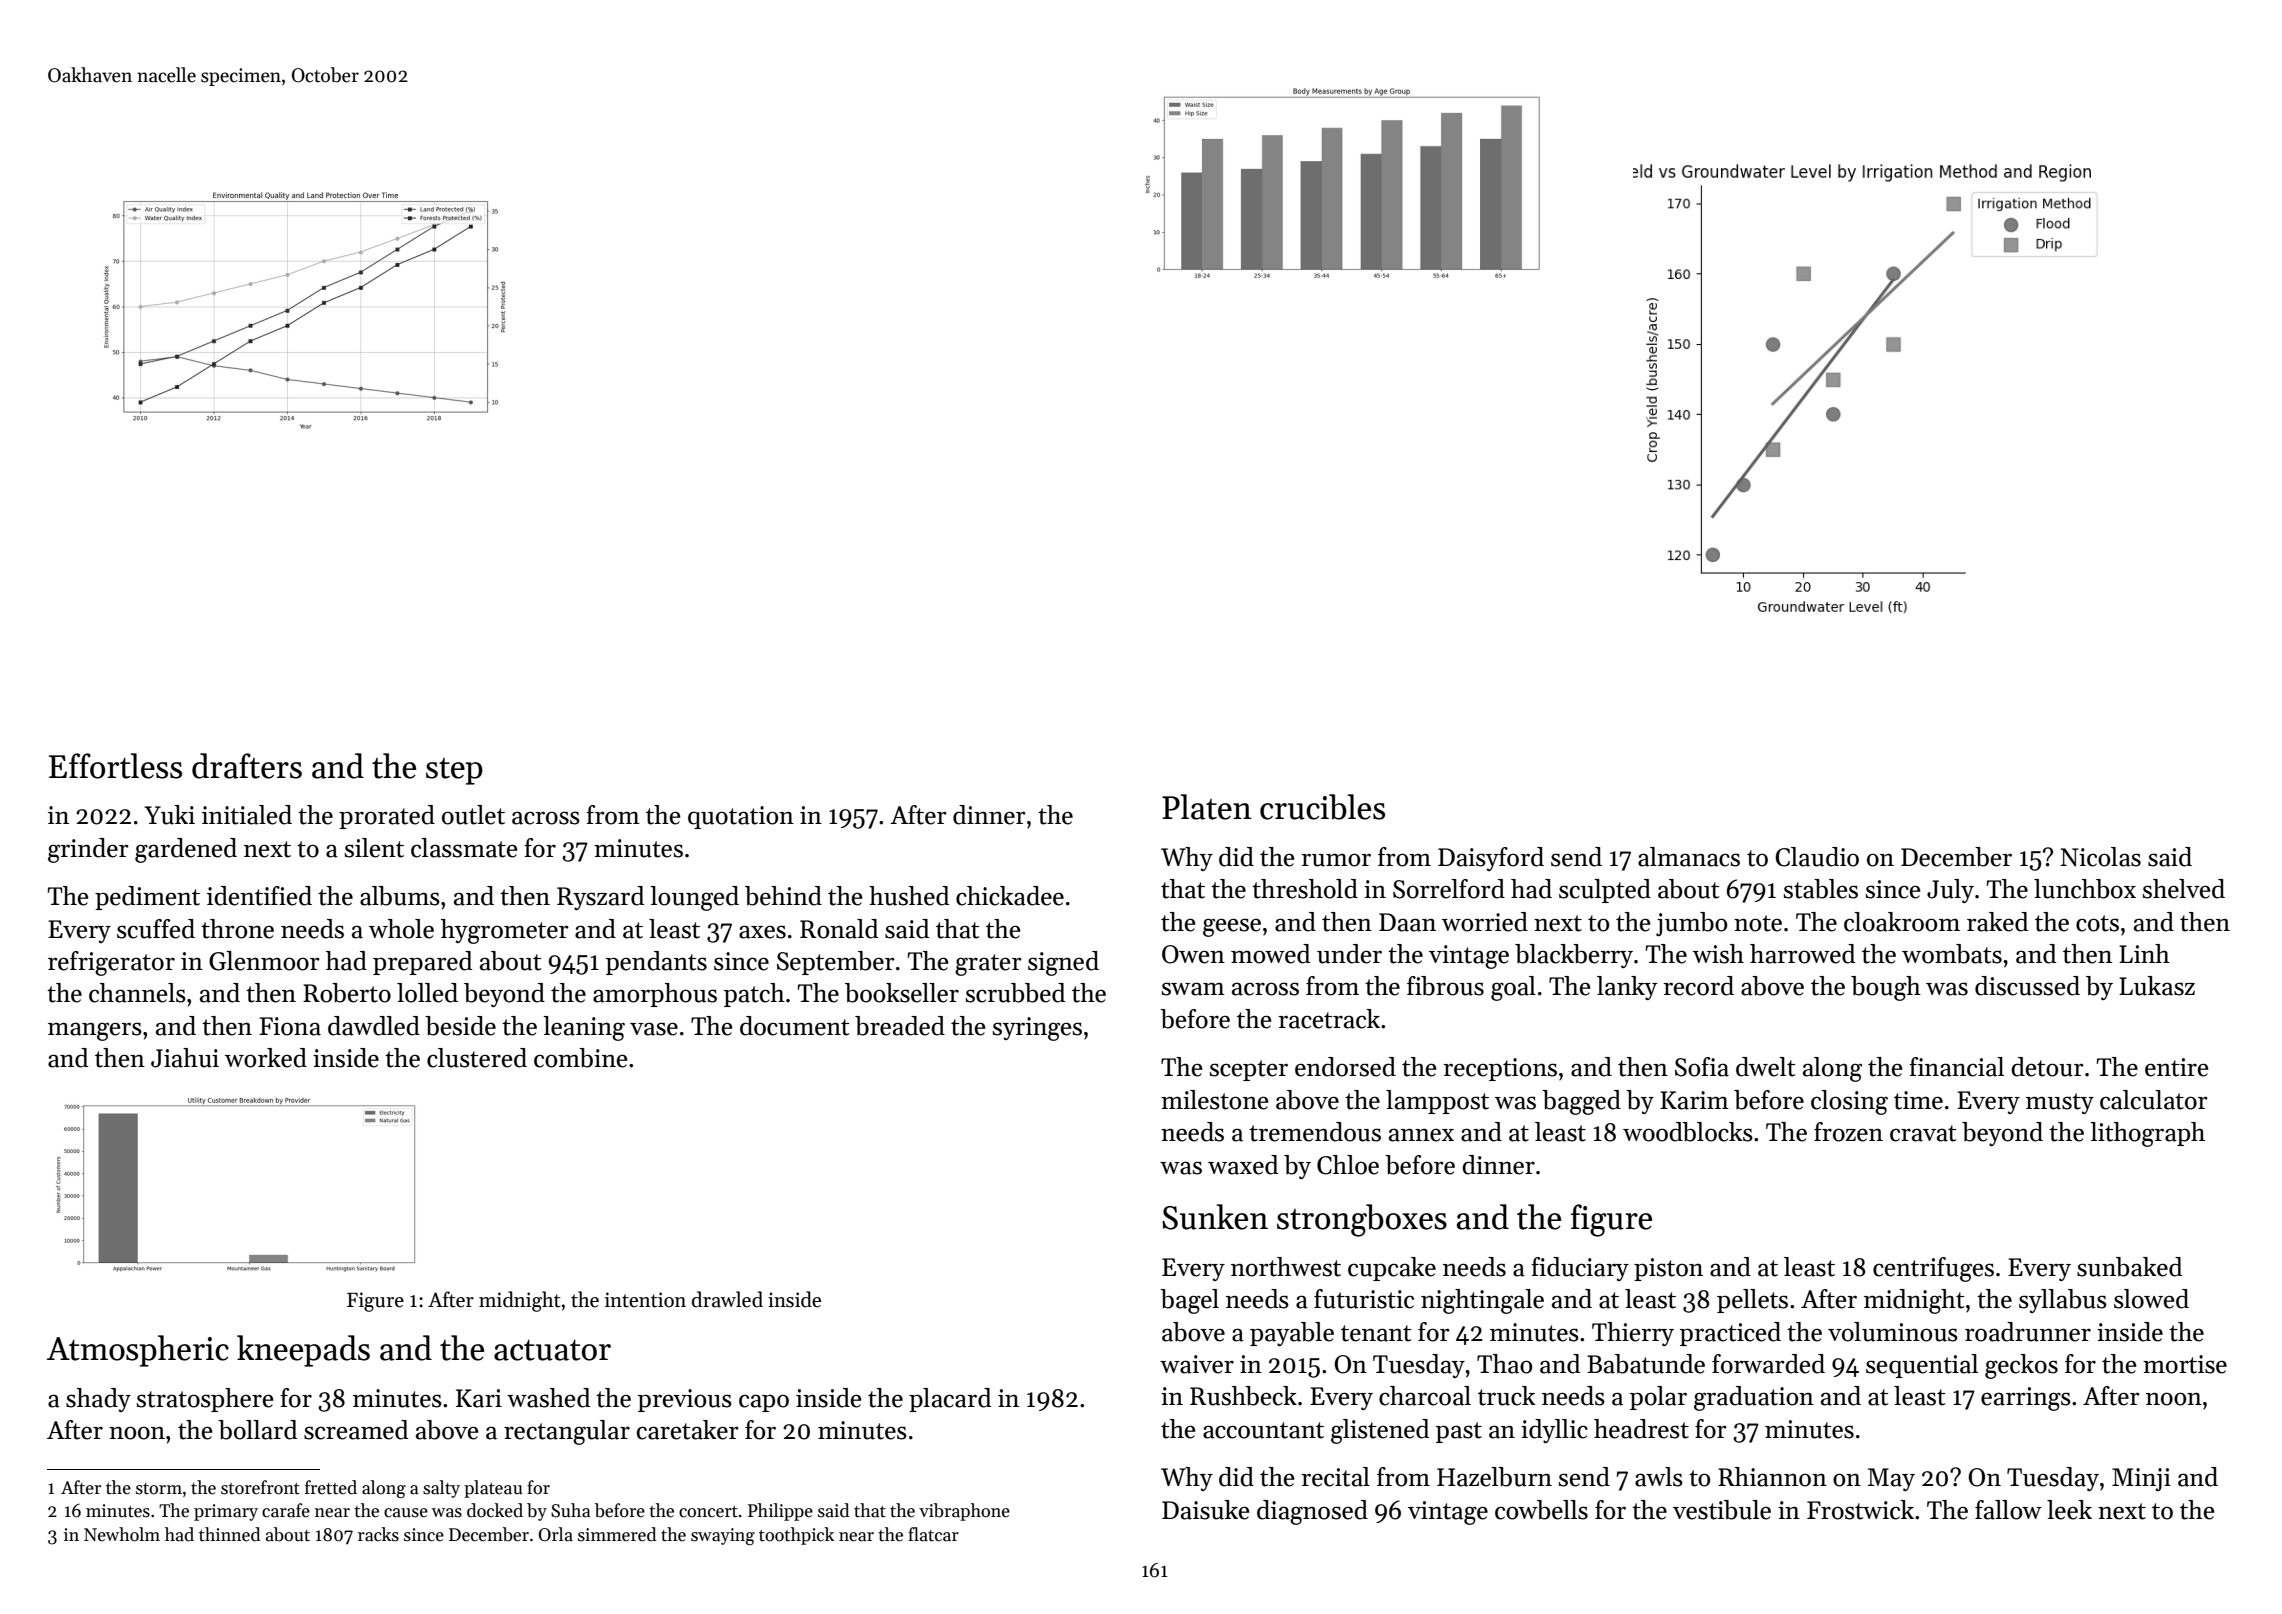 This page has height=1614, width=2282. I want to click on cravat, so click(1923, 1133).
